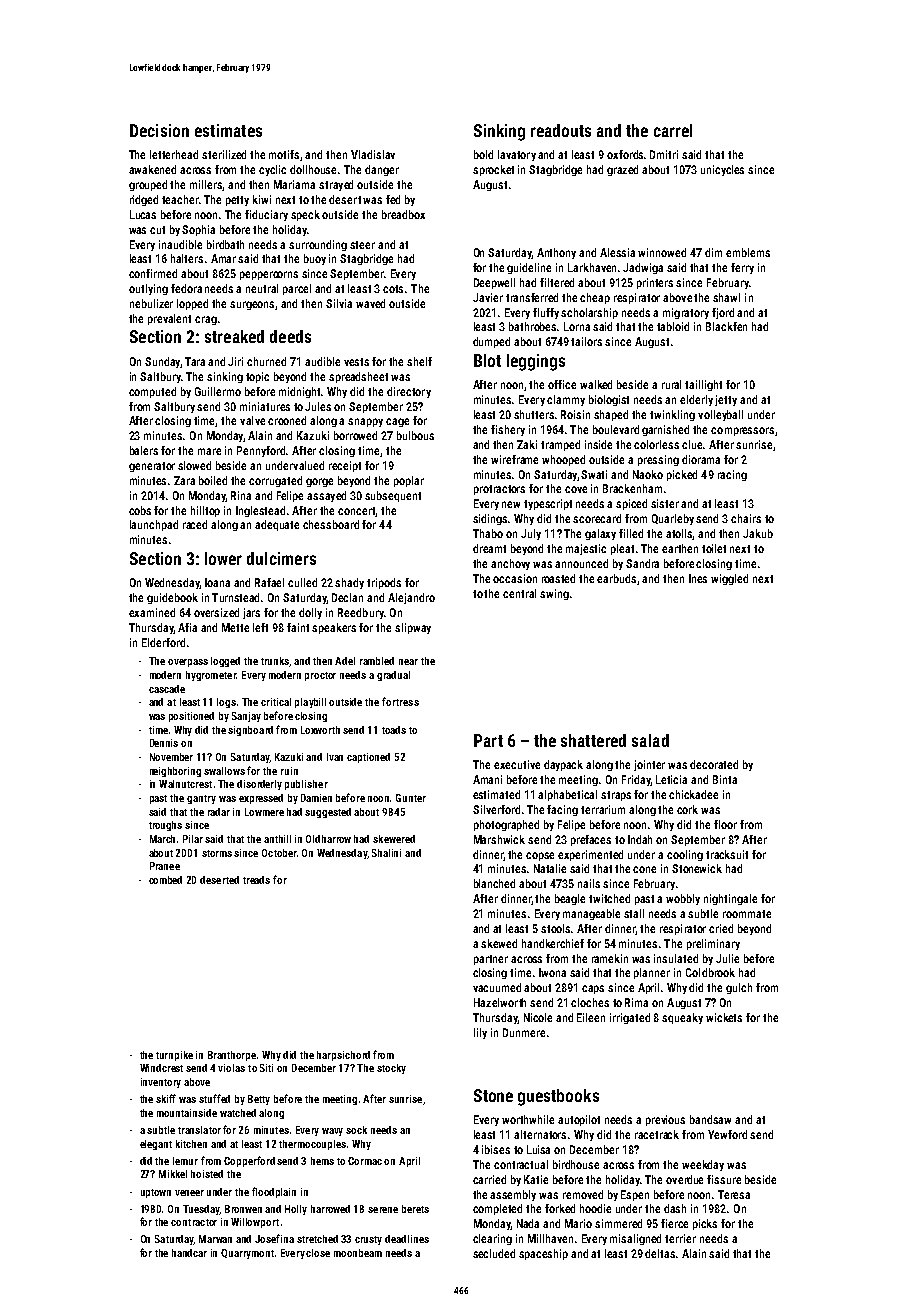 The image size is (908, 1316). Describe the element at coordinates (682, 475) in the screenshot. I see `picked` at that location.
